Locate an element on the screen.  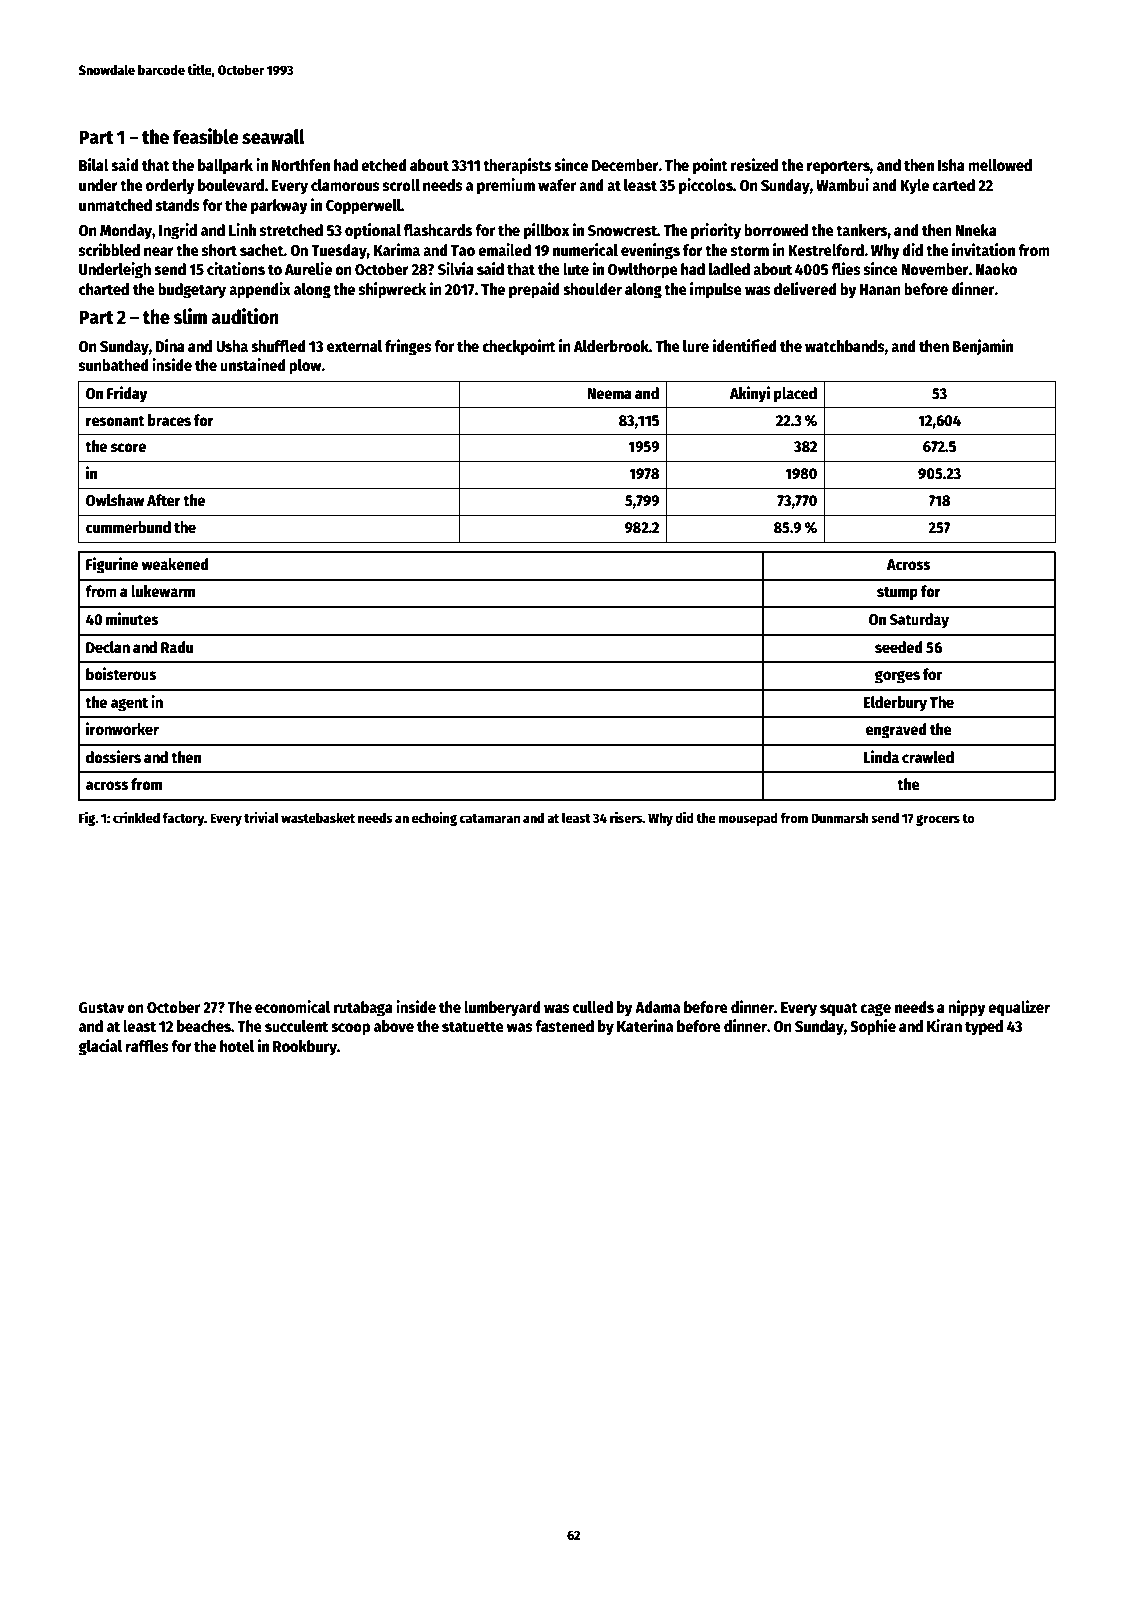
stump is located at coordinates (897, 594).
